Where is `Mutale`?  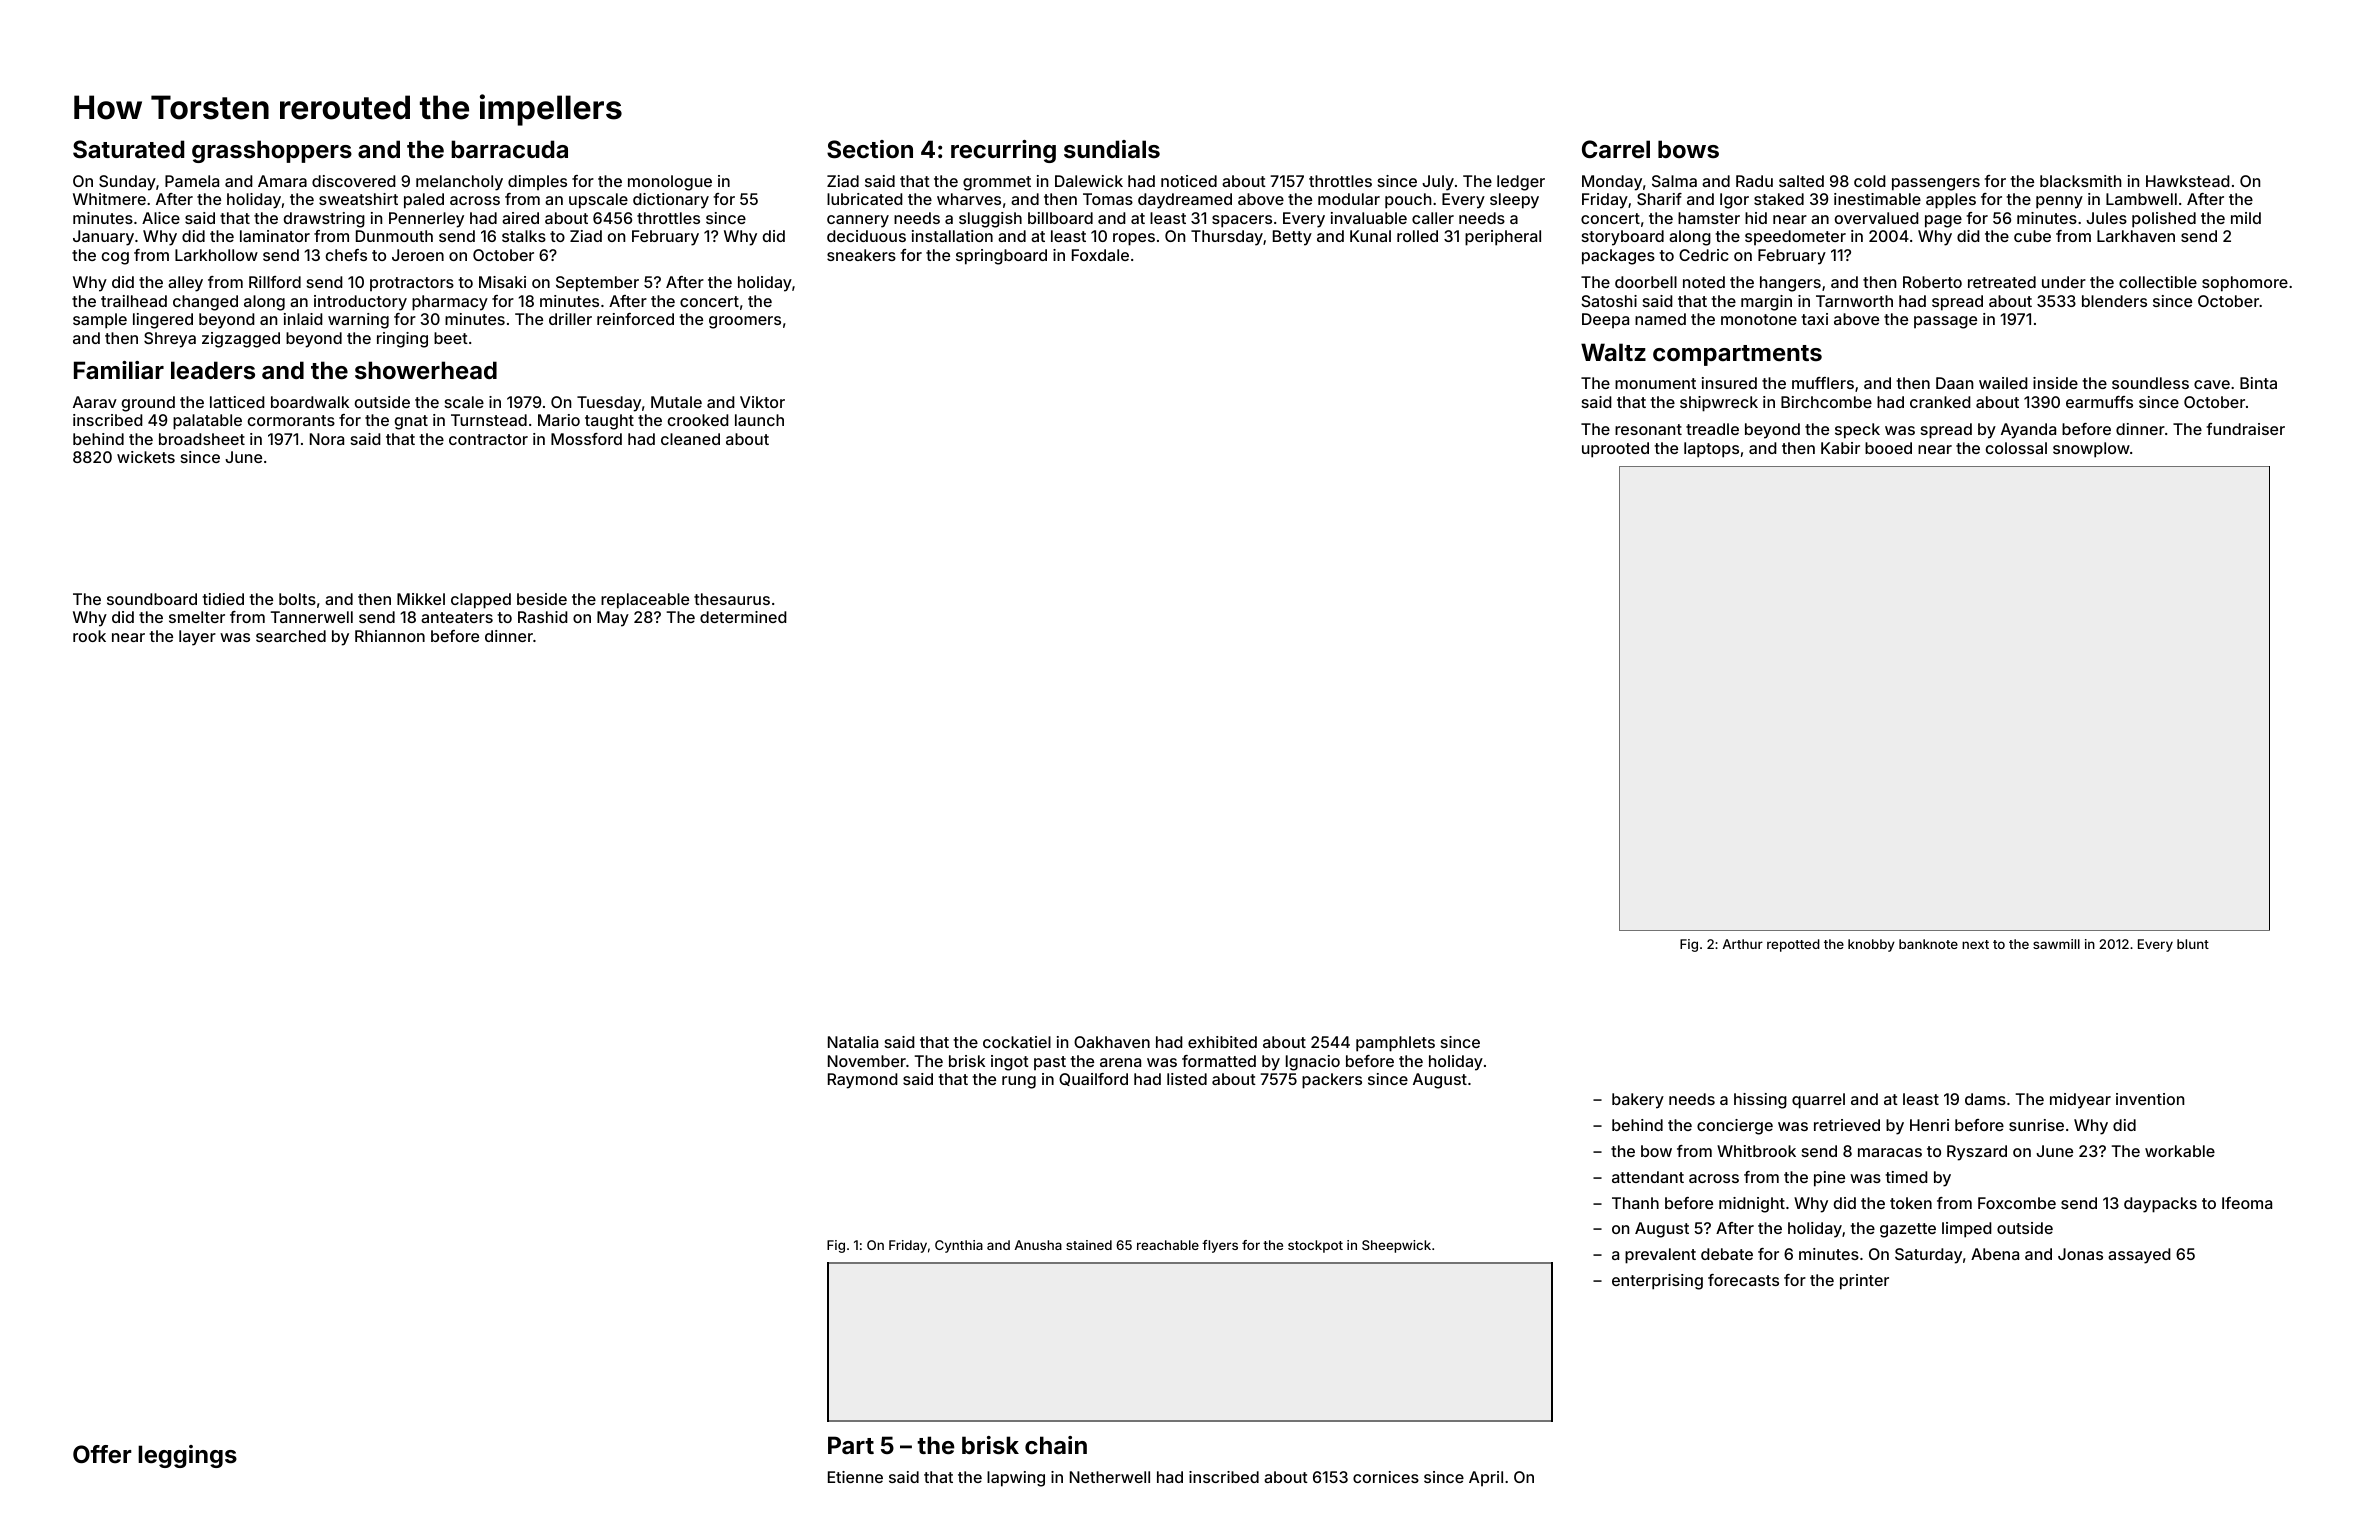 Mutale is located at coordinates (676, 402).
